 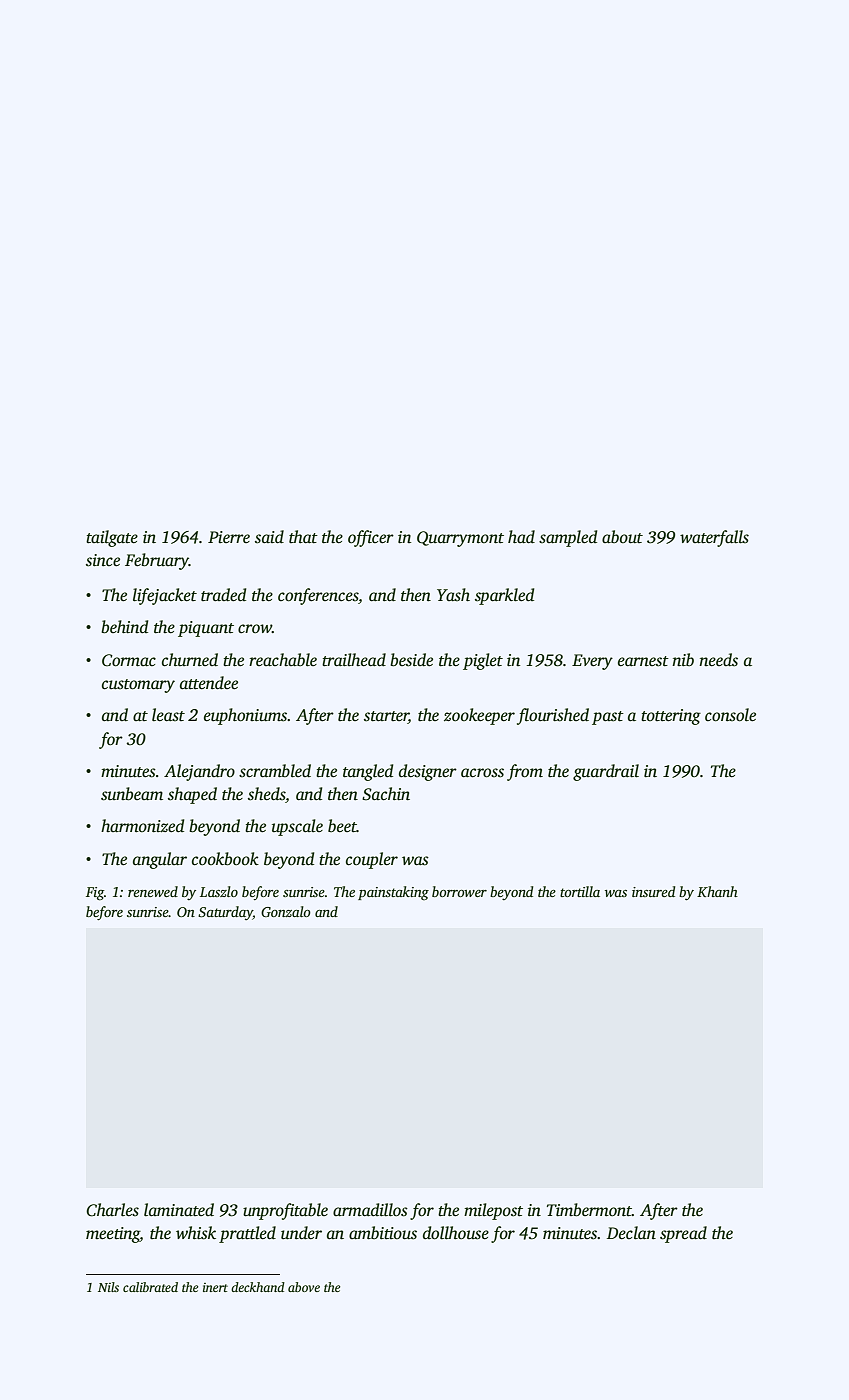 What do you see at coordinates (113, 1235) in the screenshot?
I see `meeting` at bounding box center [113, 1235].
